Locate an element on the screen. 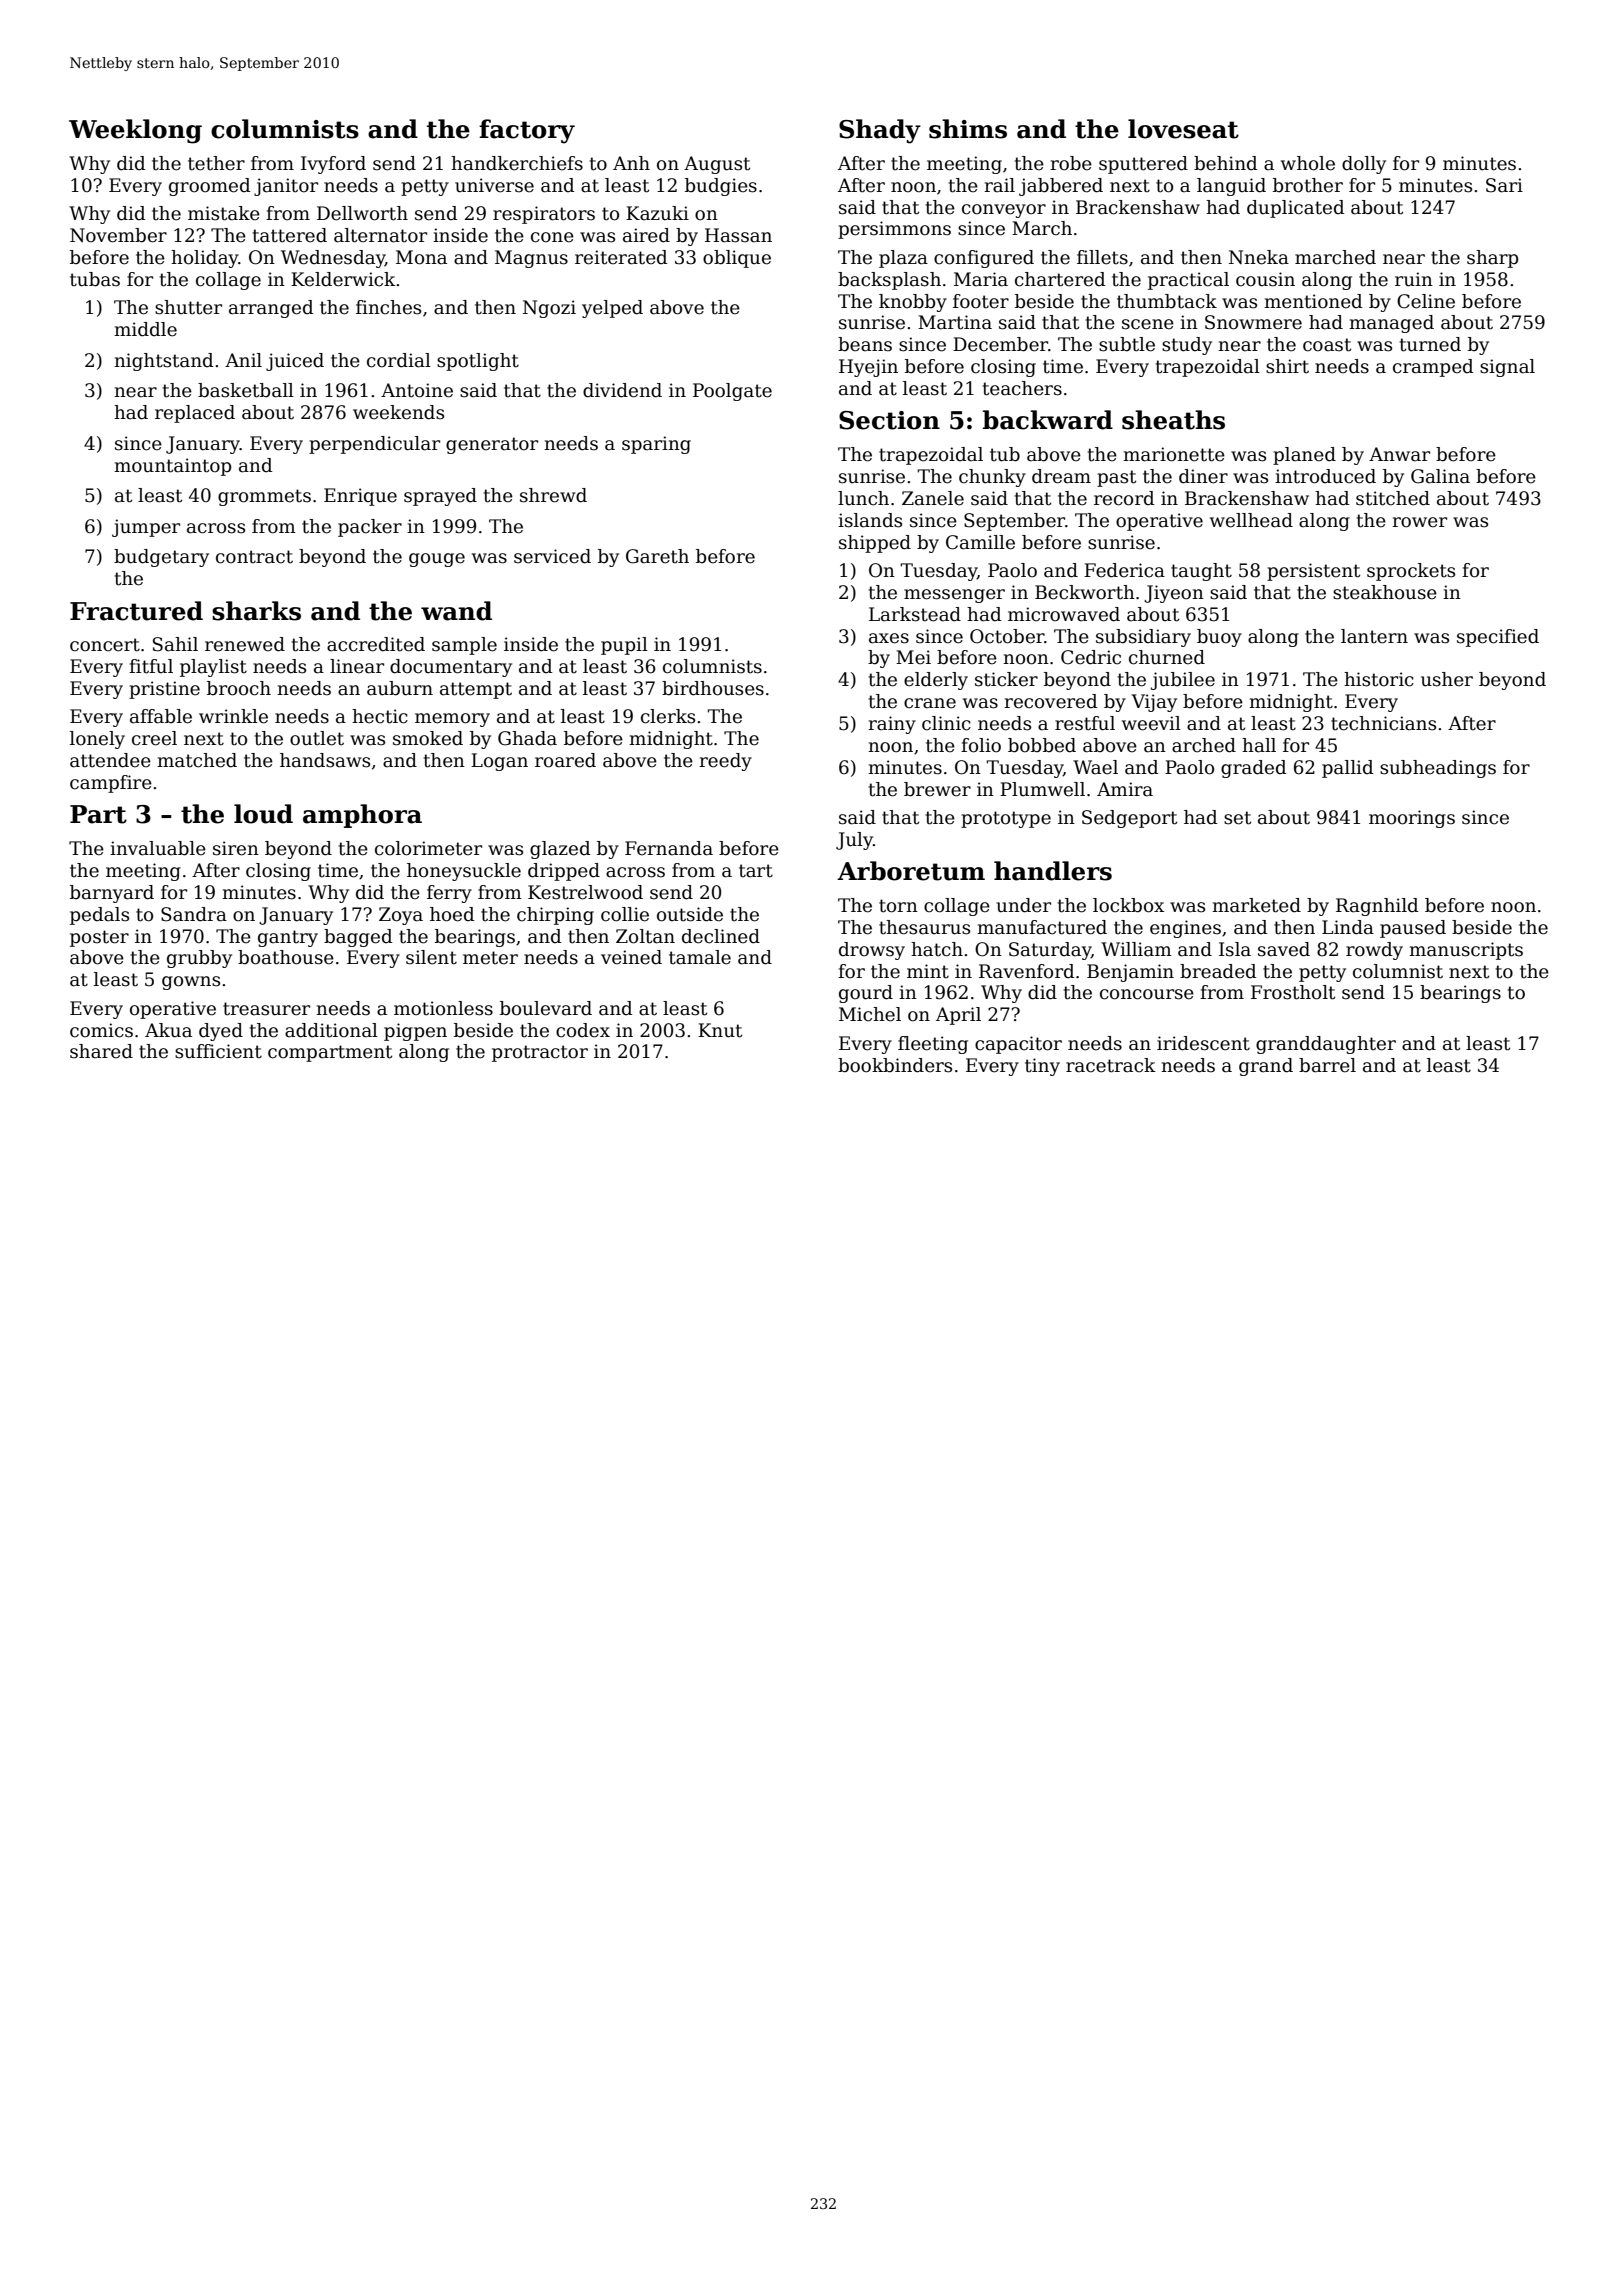 This screenshot has width=1620, height=2292. memory is located at coordinates (452, 720).
